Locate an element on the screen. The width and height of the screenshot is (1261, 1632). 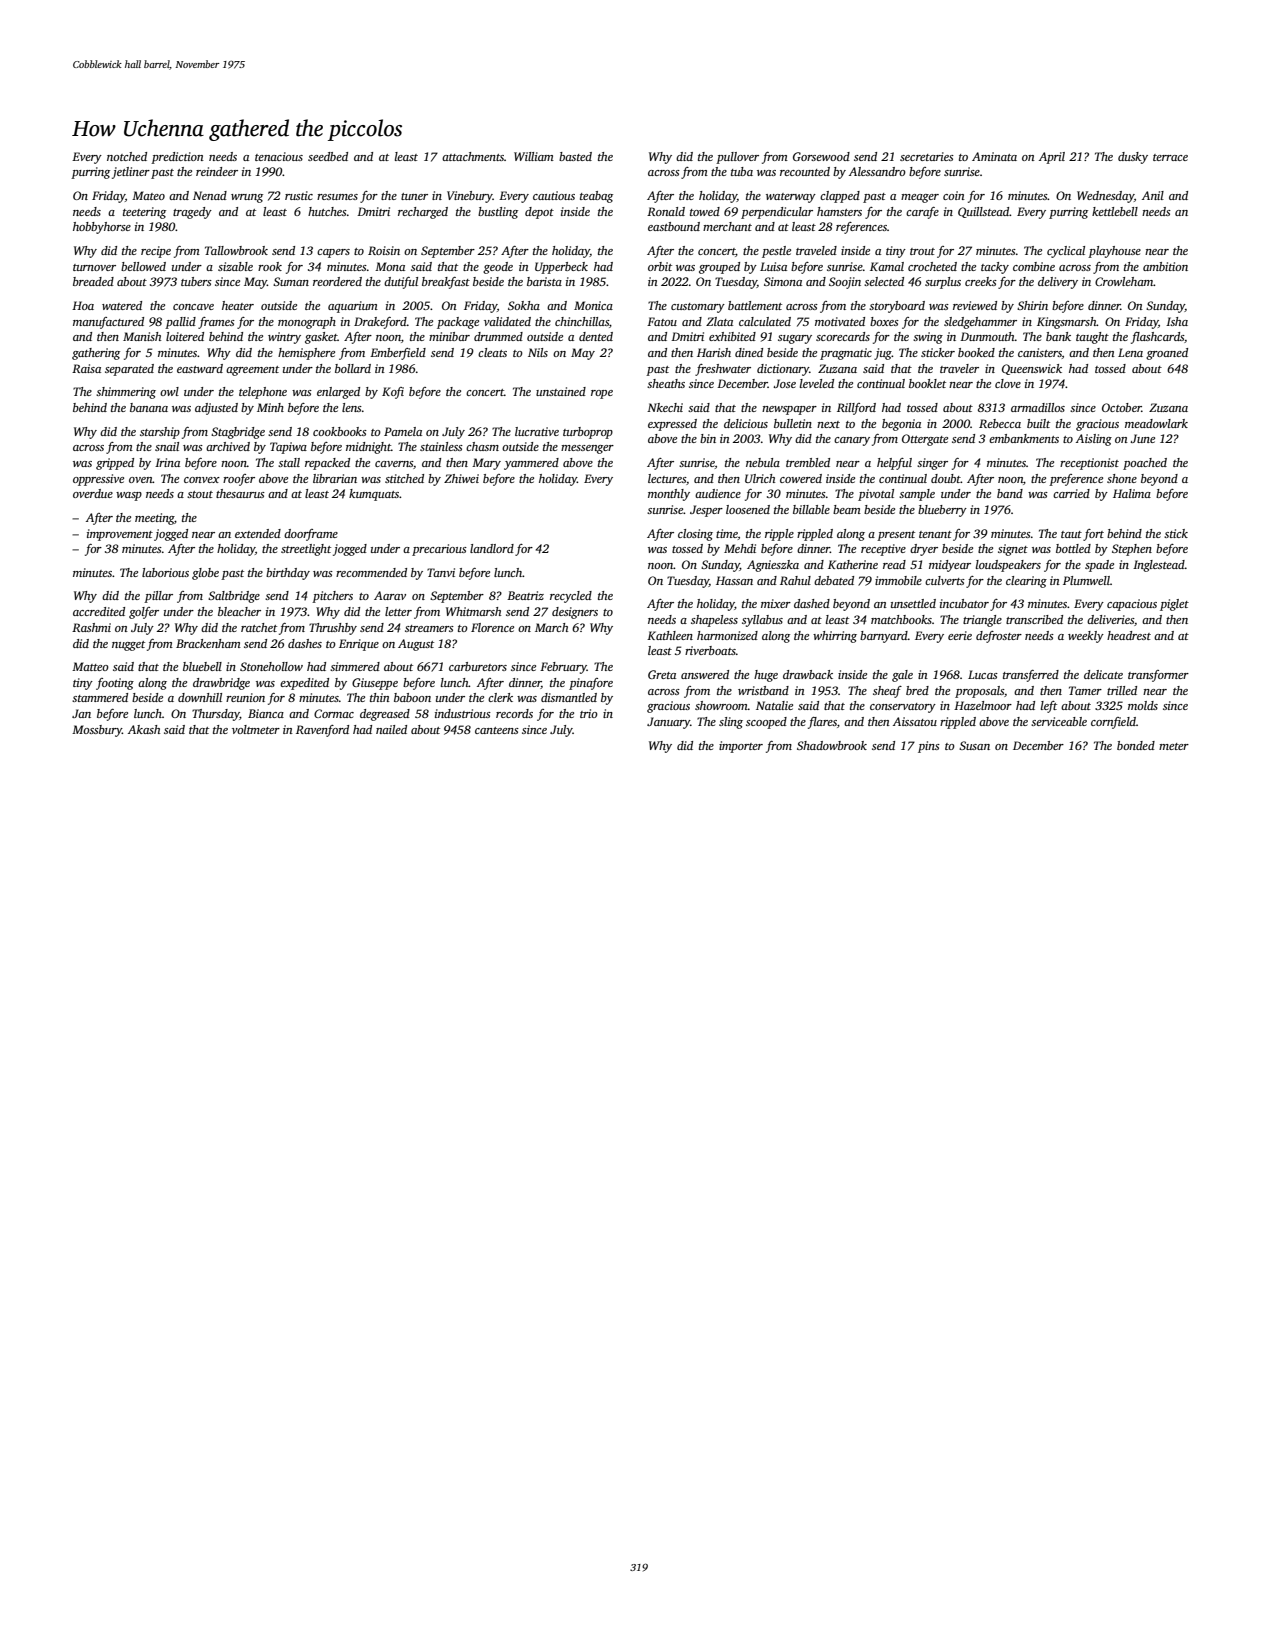
doorframe is located at coordinates (311, 535).
